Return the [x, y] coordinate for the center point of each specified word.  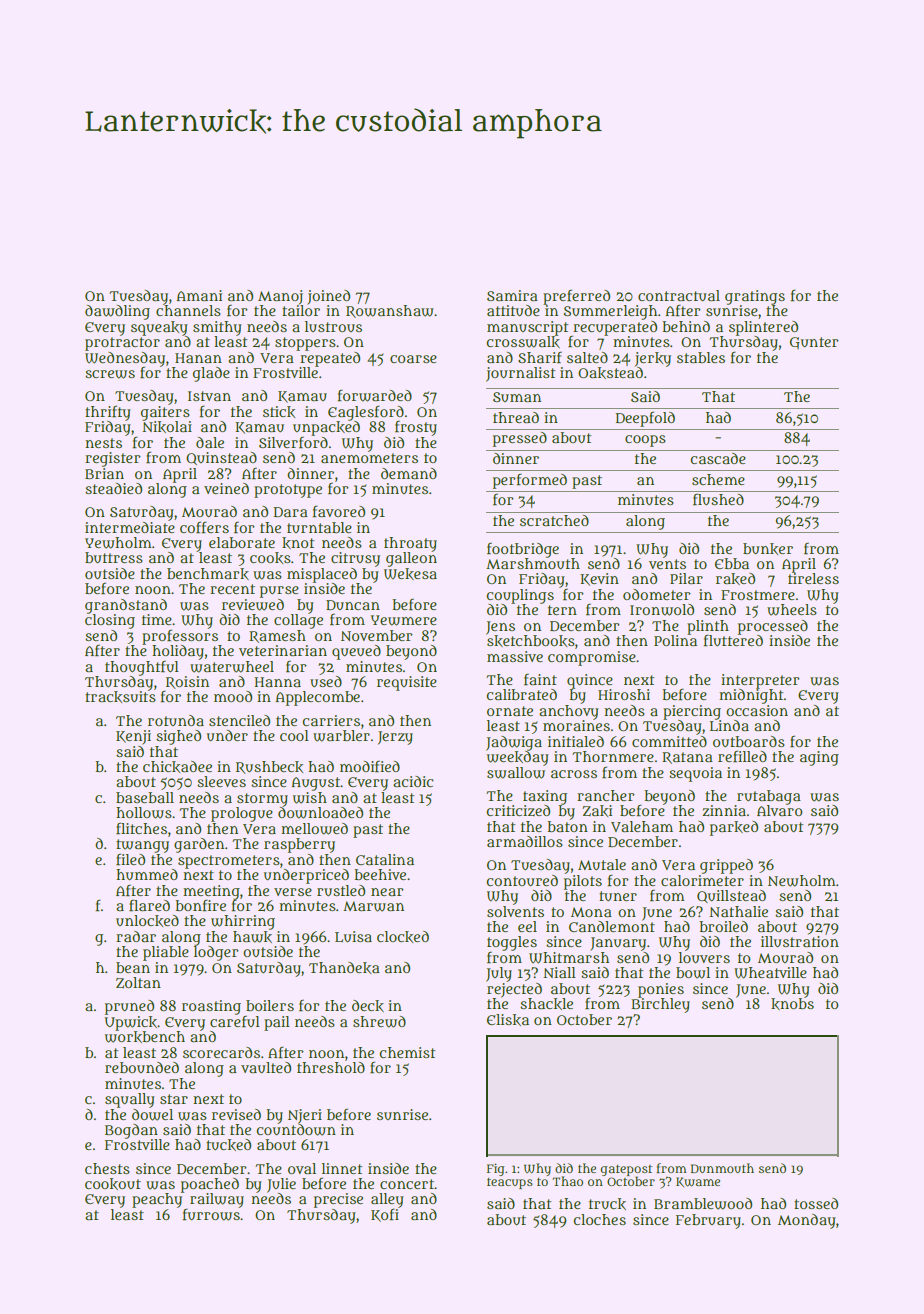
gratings [755, 297]
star [174, 1099]
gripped [726, 866]
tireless [813, 578]
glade [211, 374]
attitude [513, 310]
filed [130, 859]
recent [232, 589]
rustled [341, 890]
